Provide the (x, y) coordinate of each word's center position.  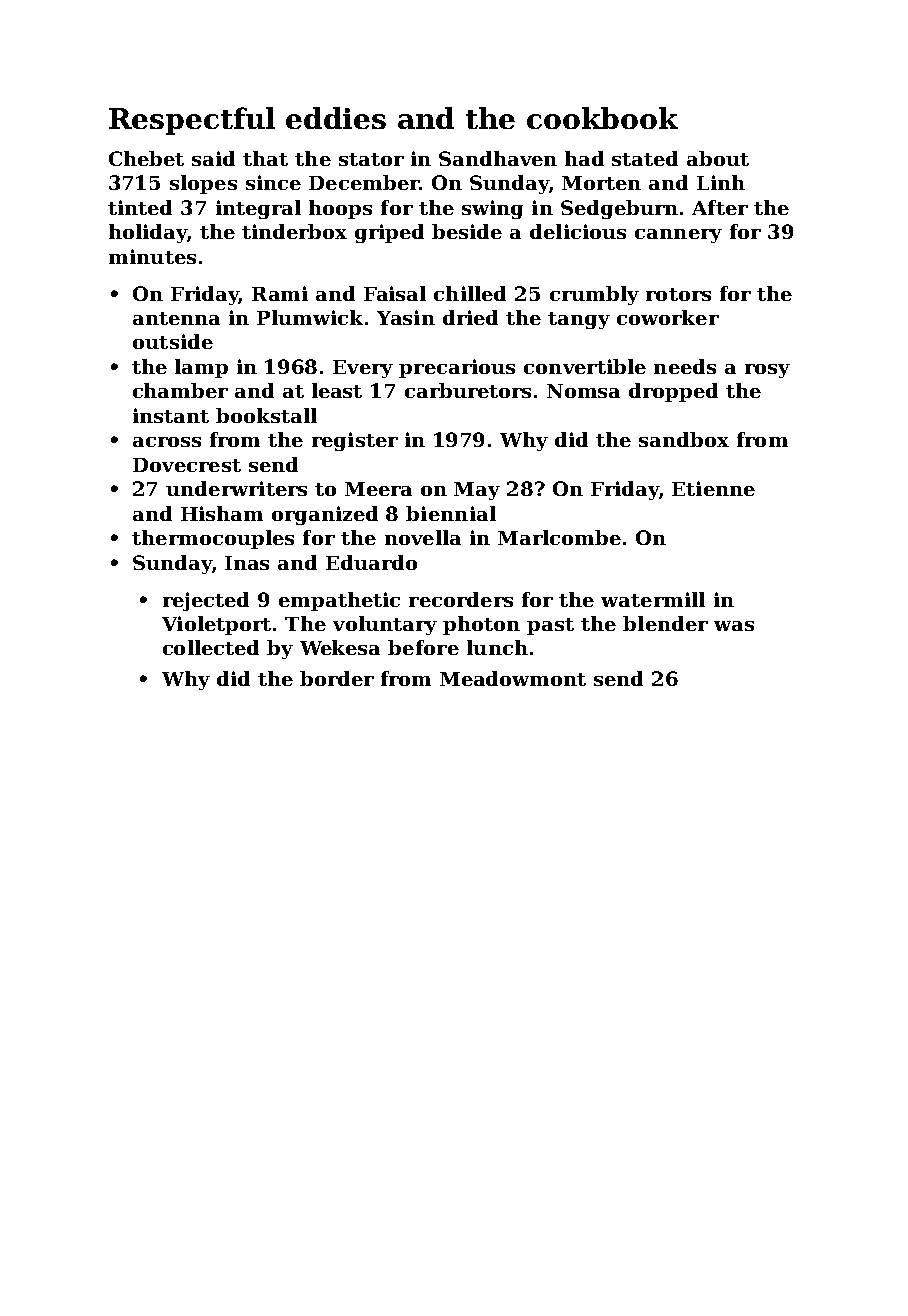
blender (665, 623)
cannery (678, 236)
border (337, 678)
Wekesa (340, 647)
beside (467, 231)
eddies (336, 118)
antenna (176, 318)
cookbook (602, 118)
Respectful (192, 121)
